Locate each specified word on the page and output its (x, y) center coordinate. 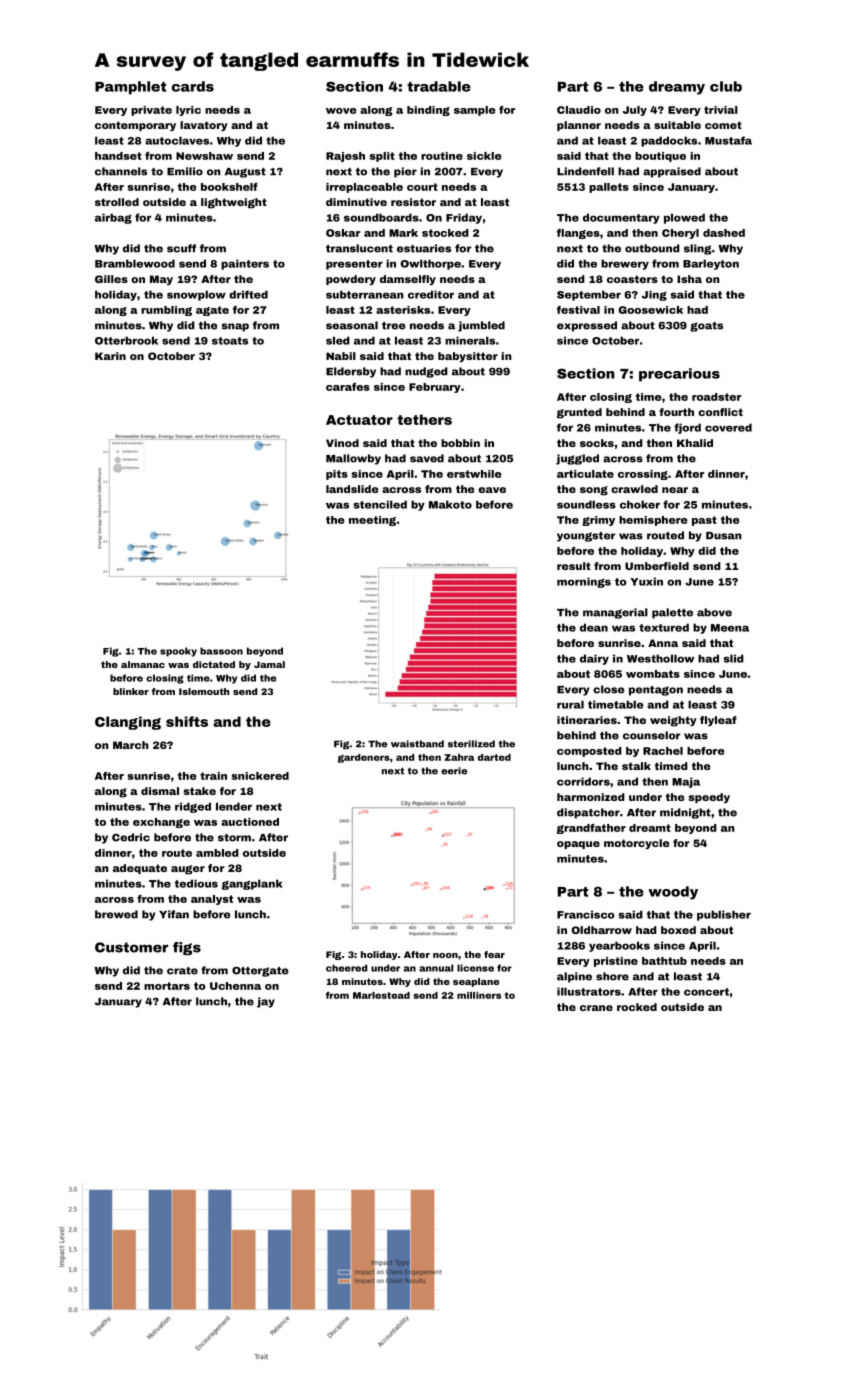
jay (266, 1002)
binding (428, 111)
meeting (372, 521)
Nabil (341, 356)
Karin (110, 356)
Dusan (724, 536)
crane (596, 1008)
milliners (479, 995)
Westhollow (660, 658)
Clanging (128, 723)
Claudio (579, 110)
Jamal (269, 664)
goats (706, 327)
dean (594, 627)
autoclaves (177, 140)
